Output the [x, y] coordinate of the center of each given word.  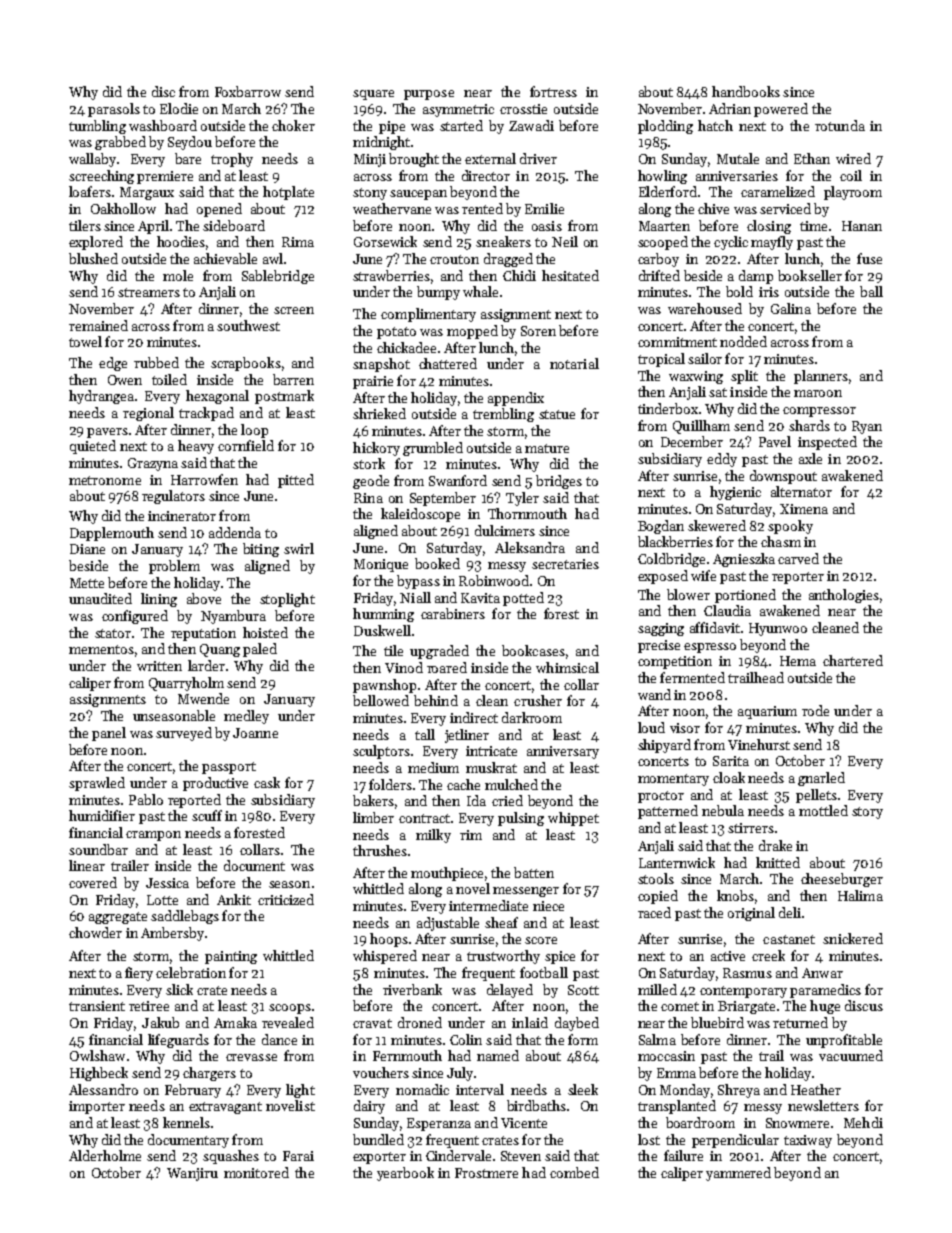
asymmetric [458, 110]
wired [853, 158]
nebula [723, 810]
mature [547, 448]
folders [390, 784]
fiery [139, 974]
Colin [466, 1039]
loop [254, 431]
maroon [818, 393]
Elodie [179, 108]
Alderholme [105, 1155]
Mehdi [863, 1122]
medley [246, 717]
